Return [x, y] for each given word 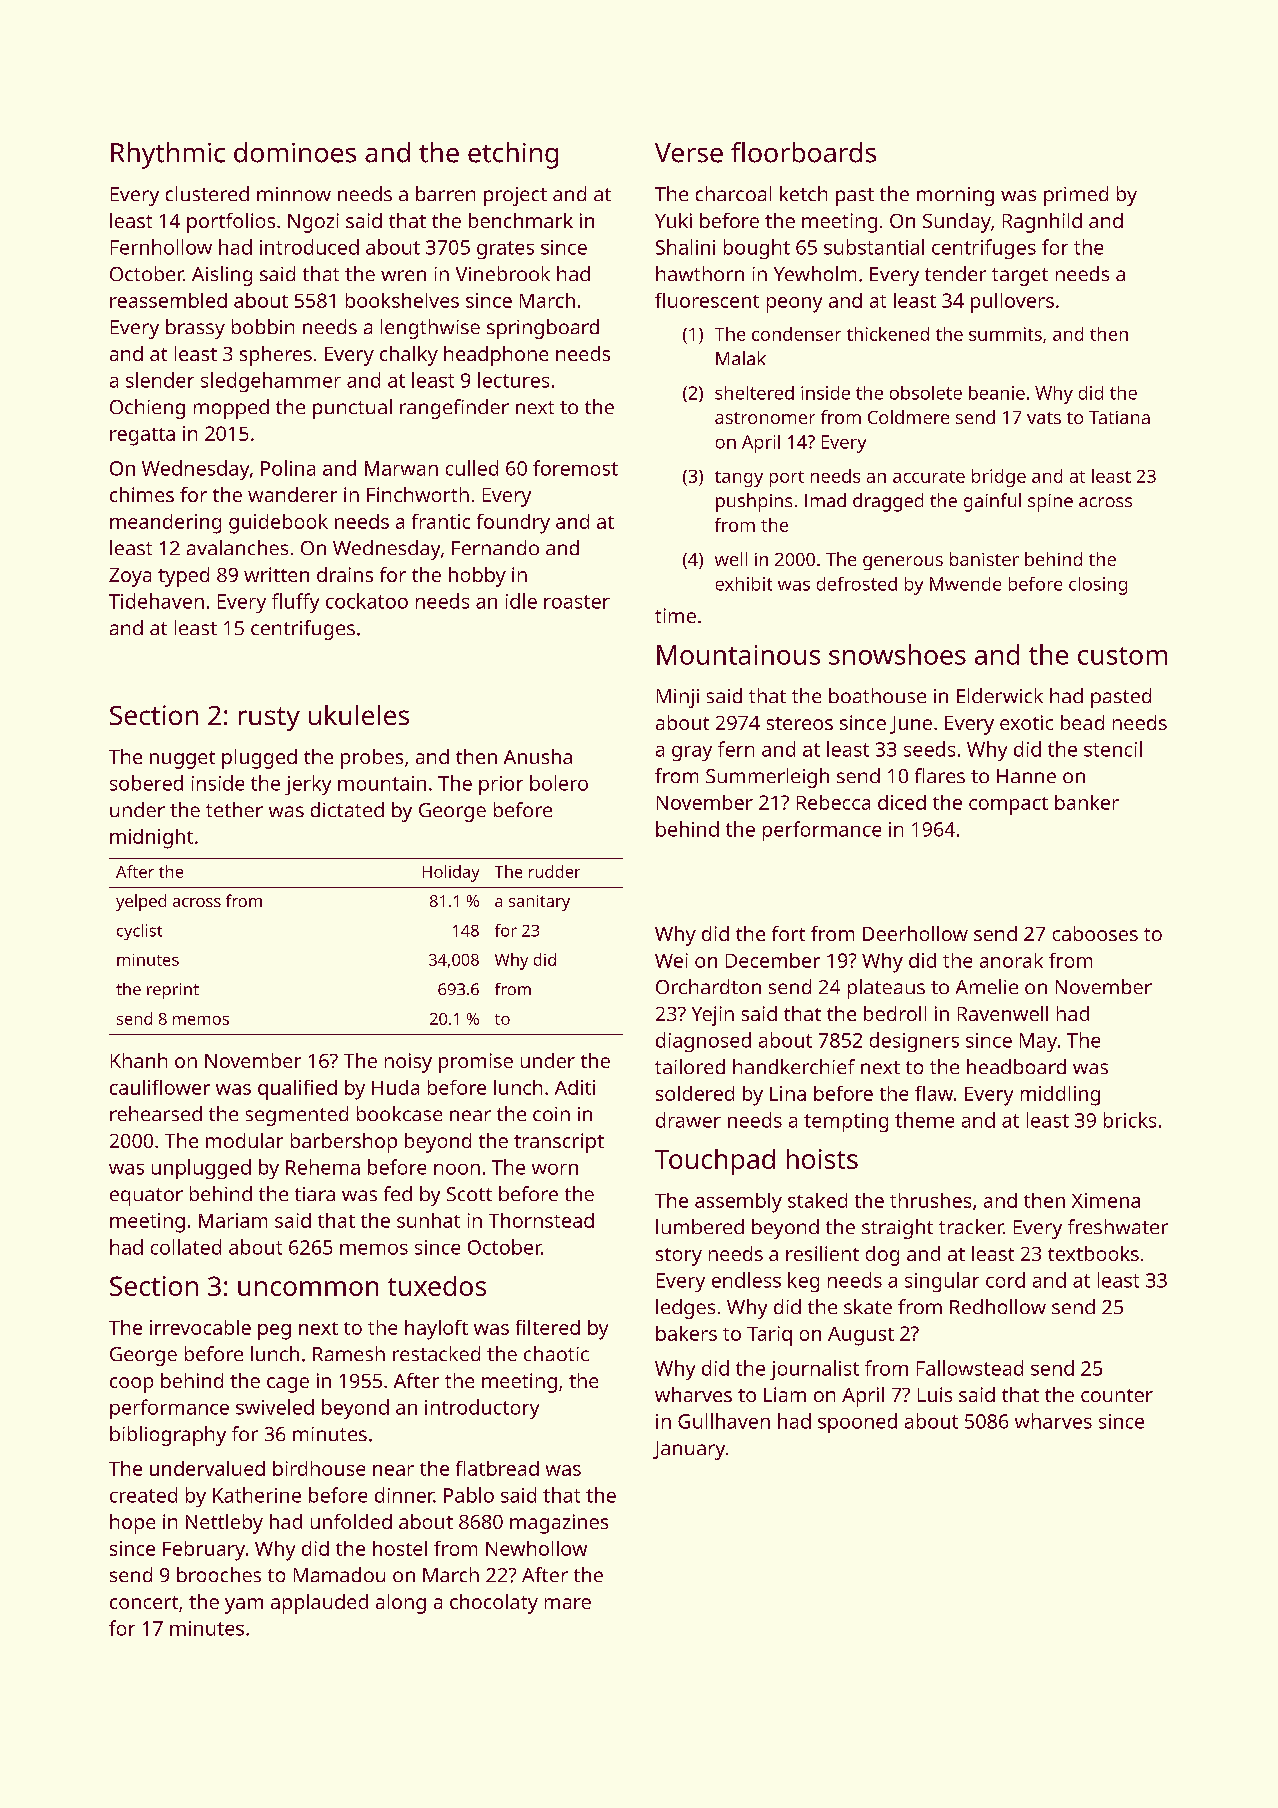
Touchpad [715, 1162]
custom [1122, 656]
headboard [1016, 1066]
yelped [141, 902]
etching [513, 155]
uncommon [308, 1288]
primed [1076, 196]
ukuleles [359, 715]
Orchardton [708, 986]
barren [445, 193]
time [675, 615]
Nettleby [224, 1524]
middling [1060, 1096]
